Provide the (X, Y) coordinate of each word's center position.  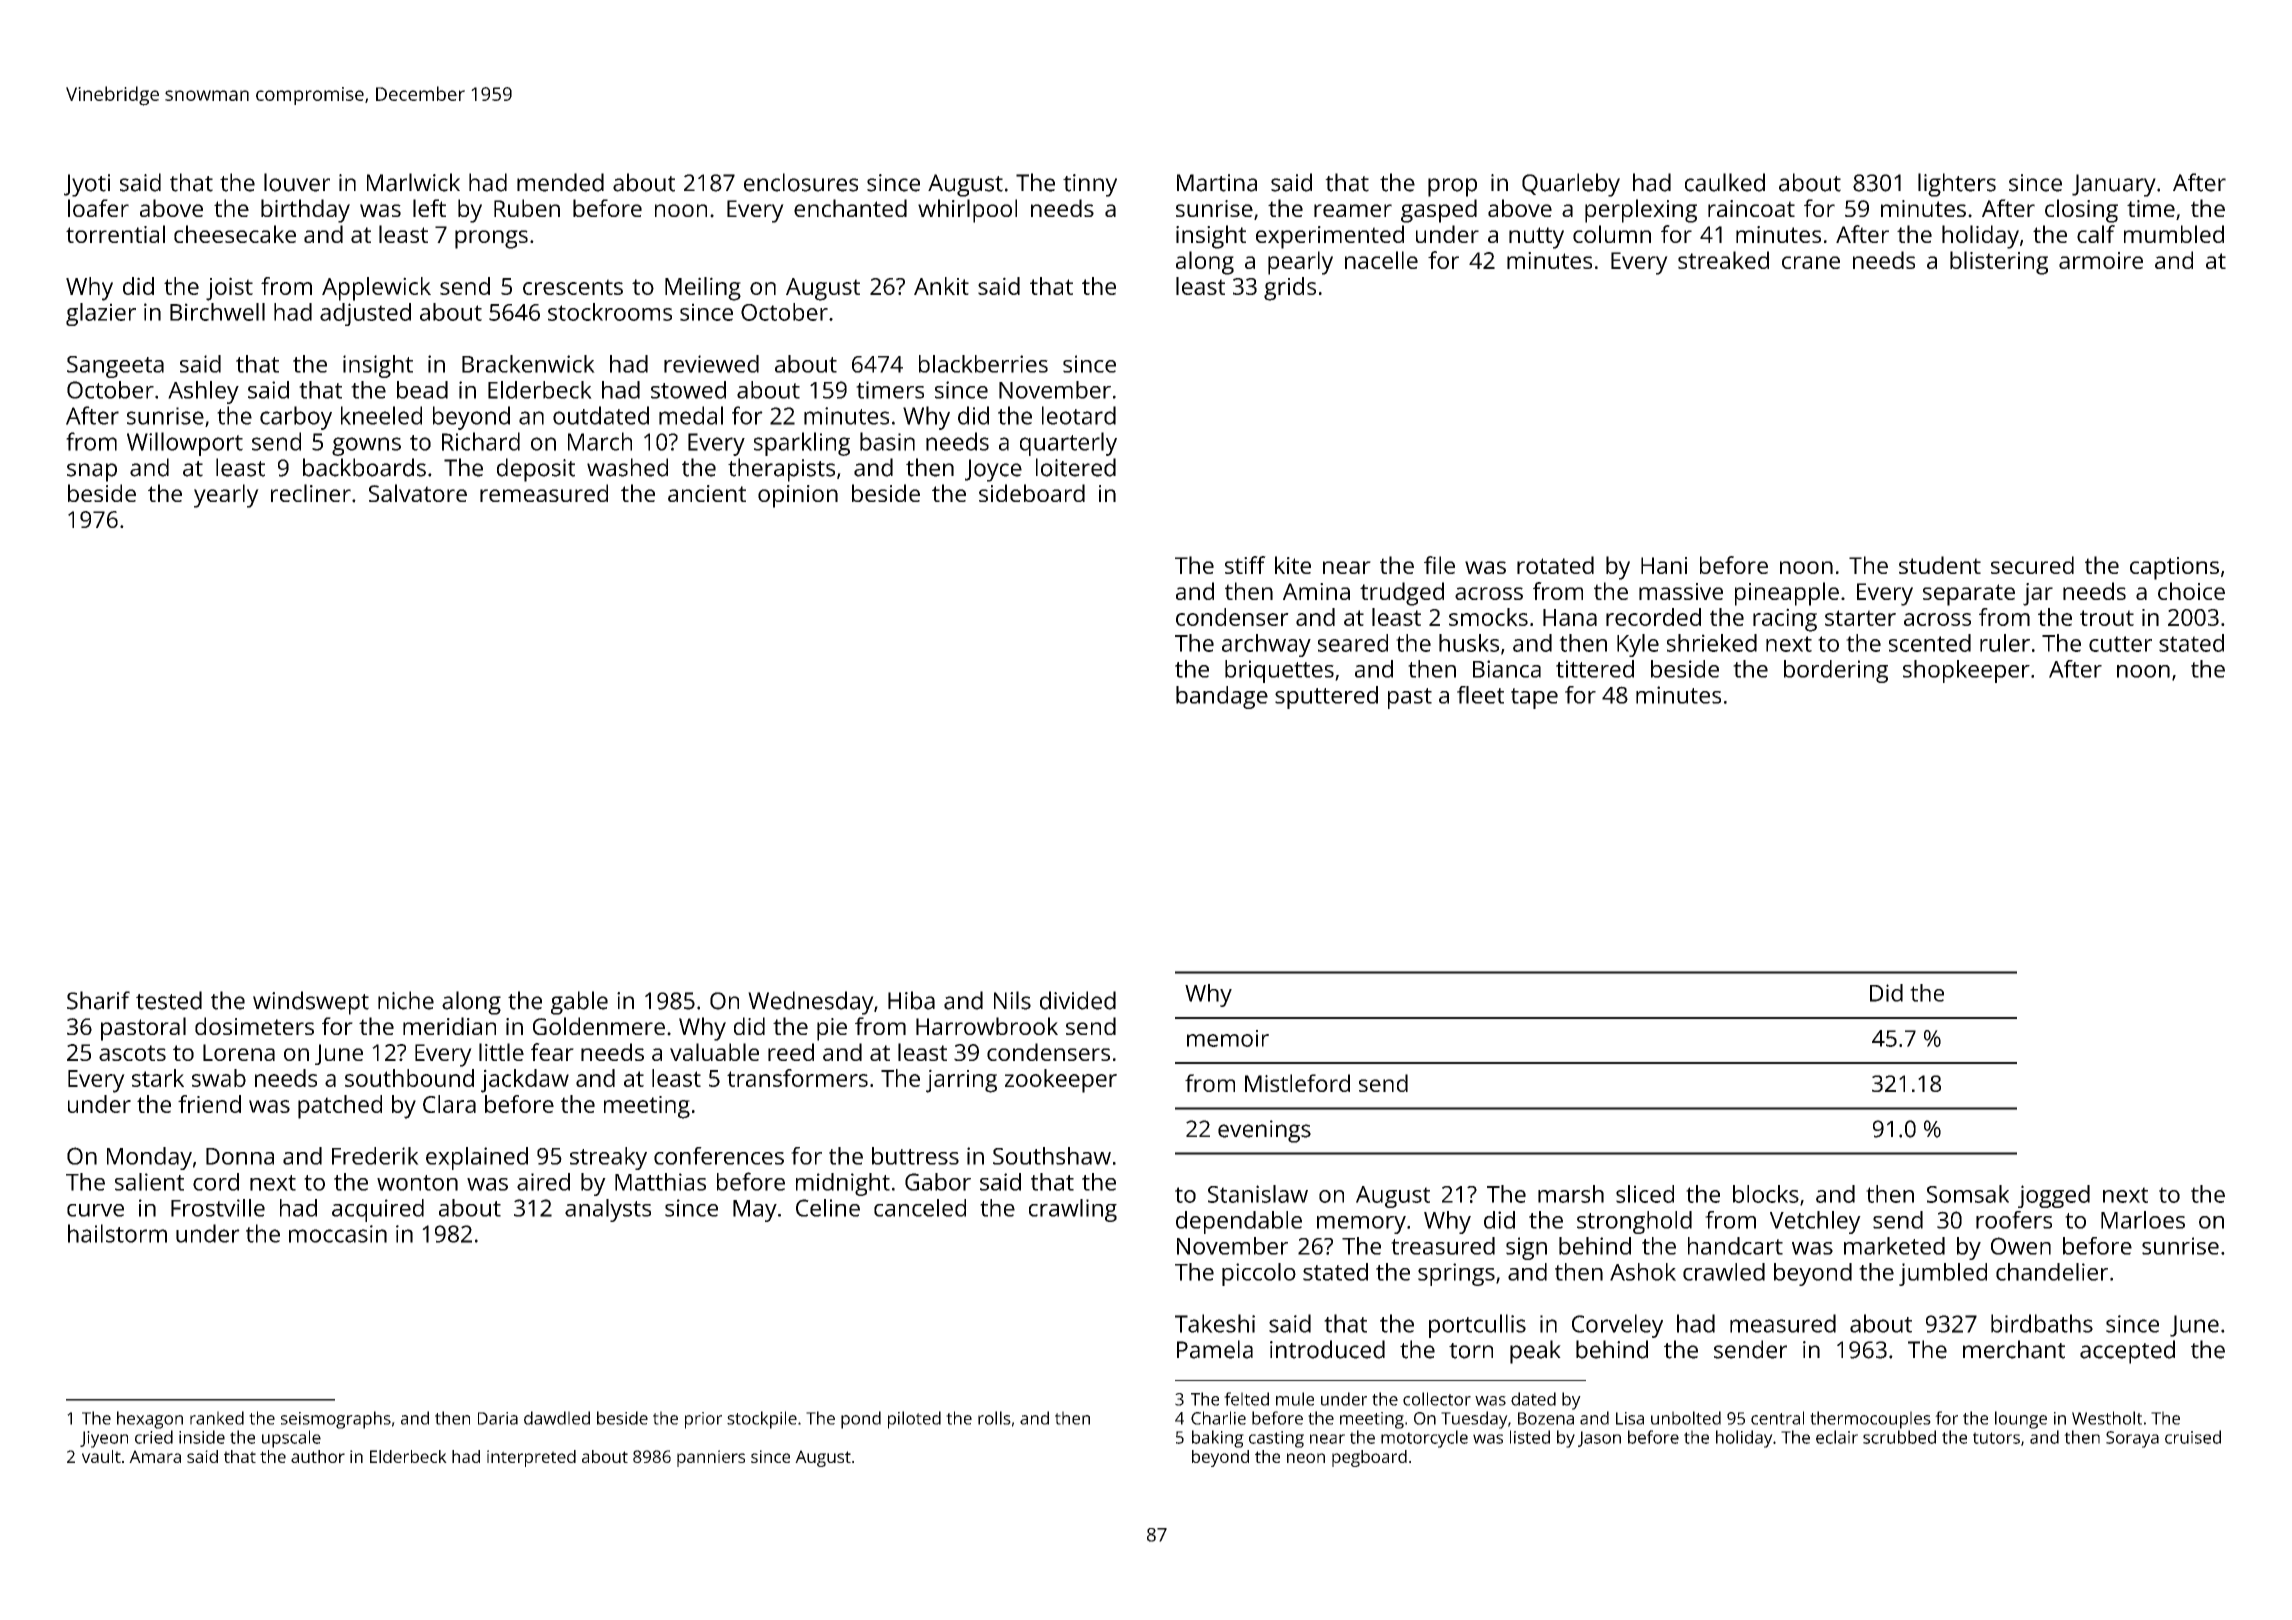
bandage (1222, 697)
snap (92, 472)
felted (1246, 1399)
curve (95, 1210)
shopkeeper (1966, 671)
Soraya (2132, 1439)
